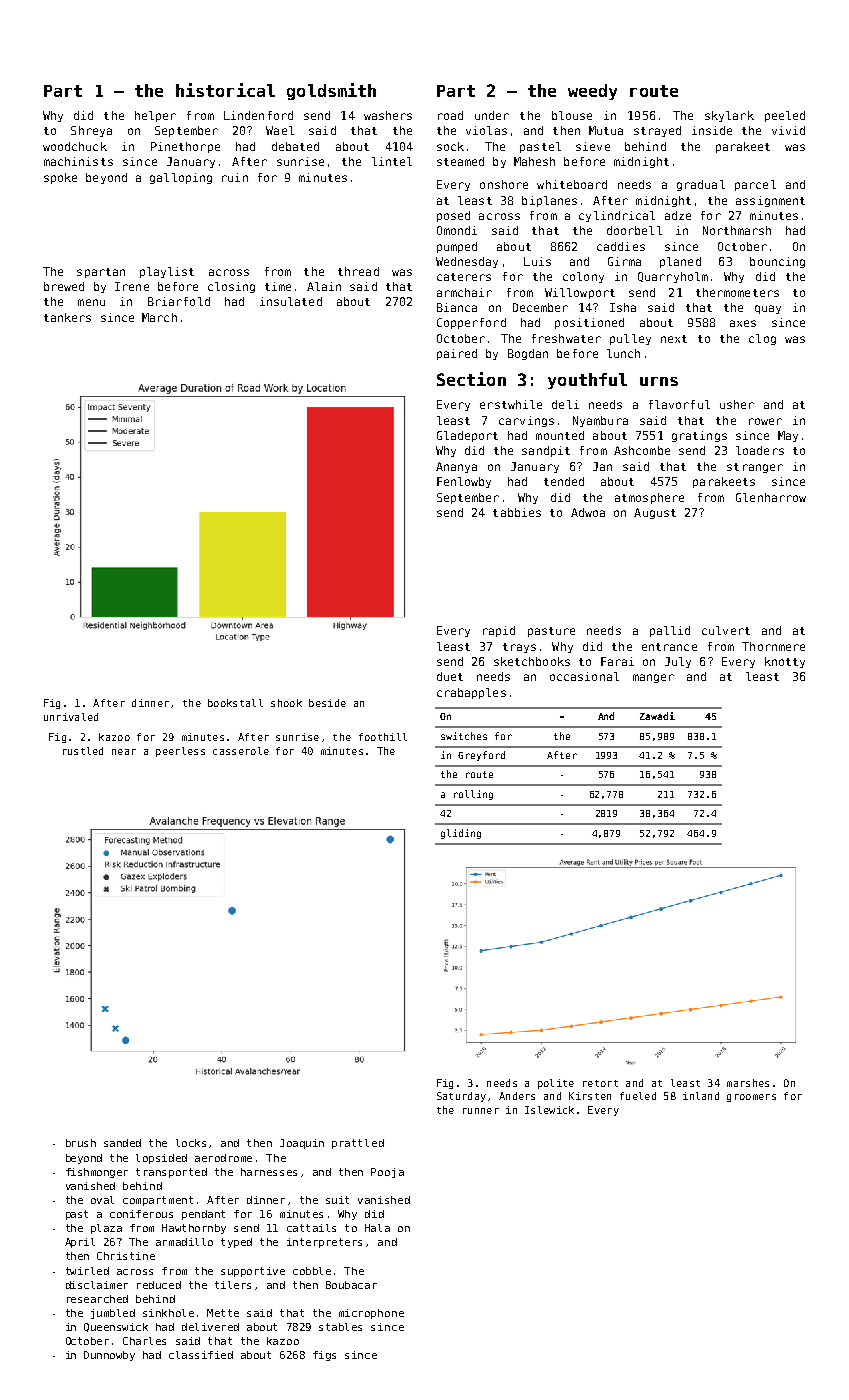 This document has height=1400, width=849. What do you see at coordinates (657, 131) in the document?
I see `strayed` at bounding box center [657, 131].
